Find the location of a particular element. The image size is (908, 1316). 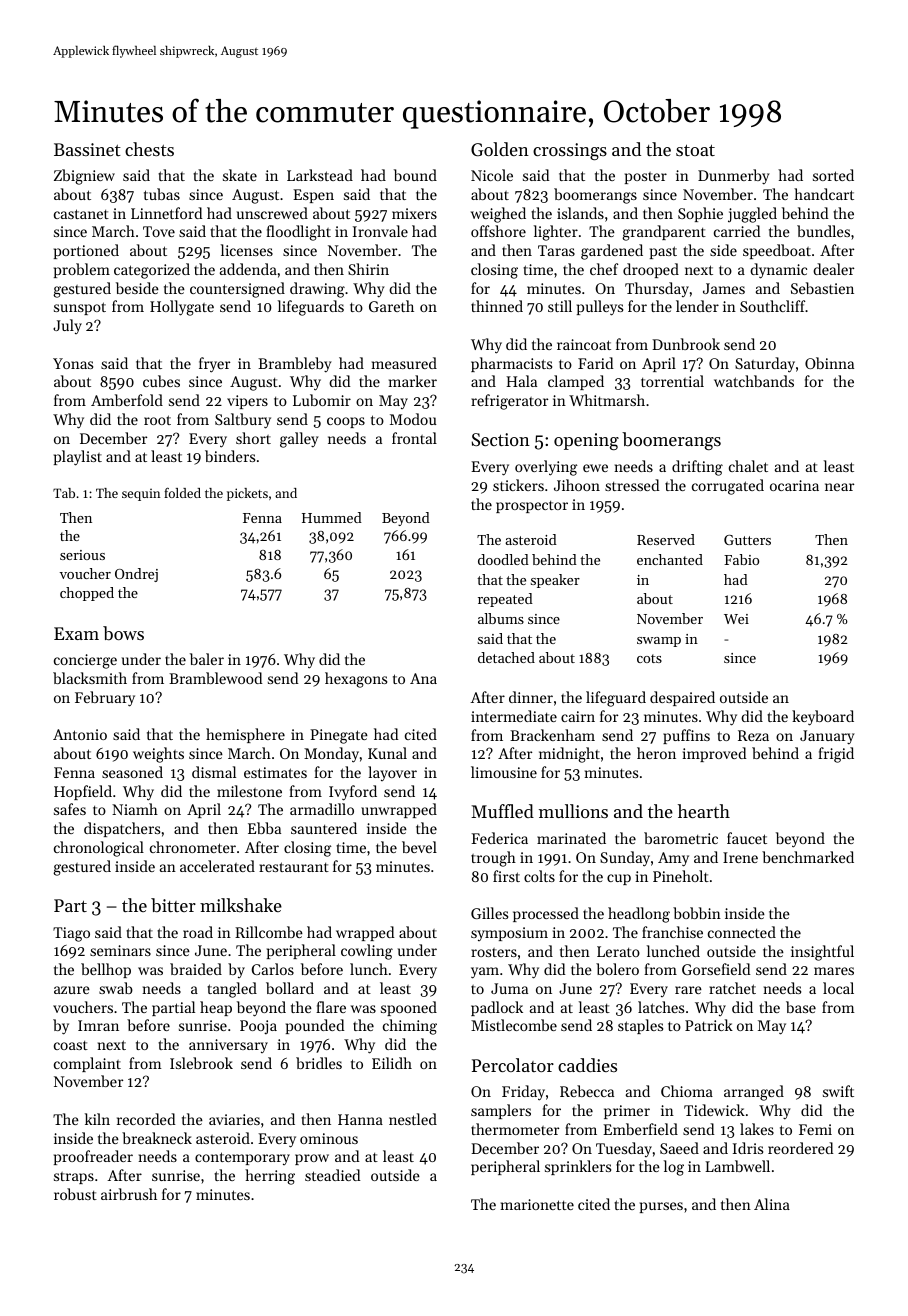

chalet is located at coordinates (748, 466).
